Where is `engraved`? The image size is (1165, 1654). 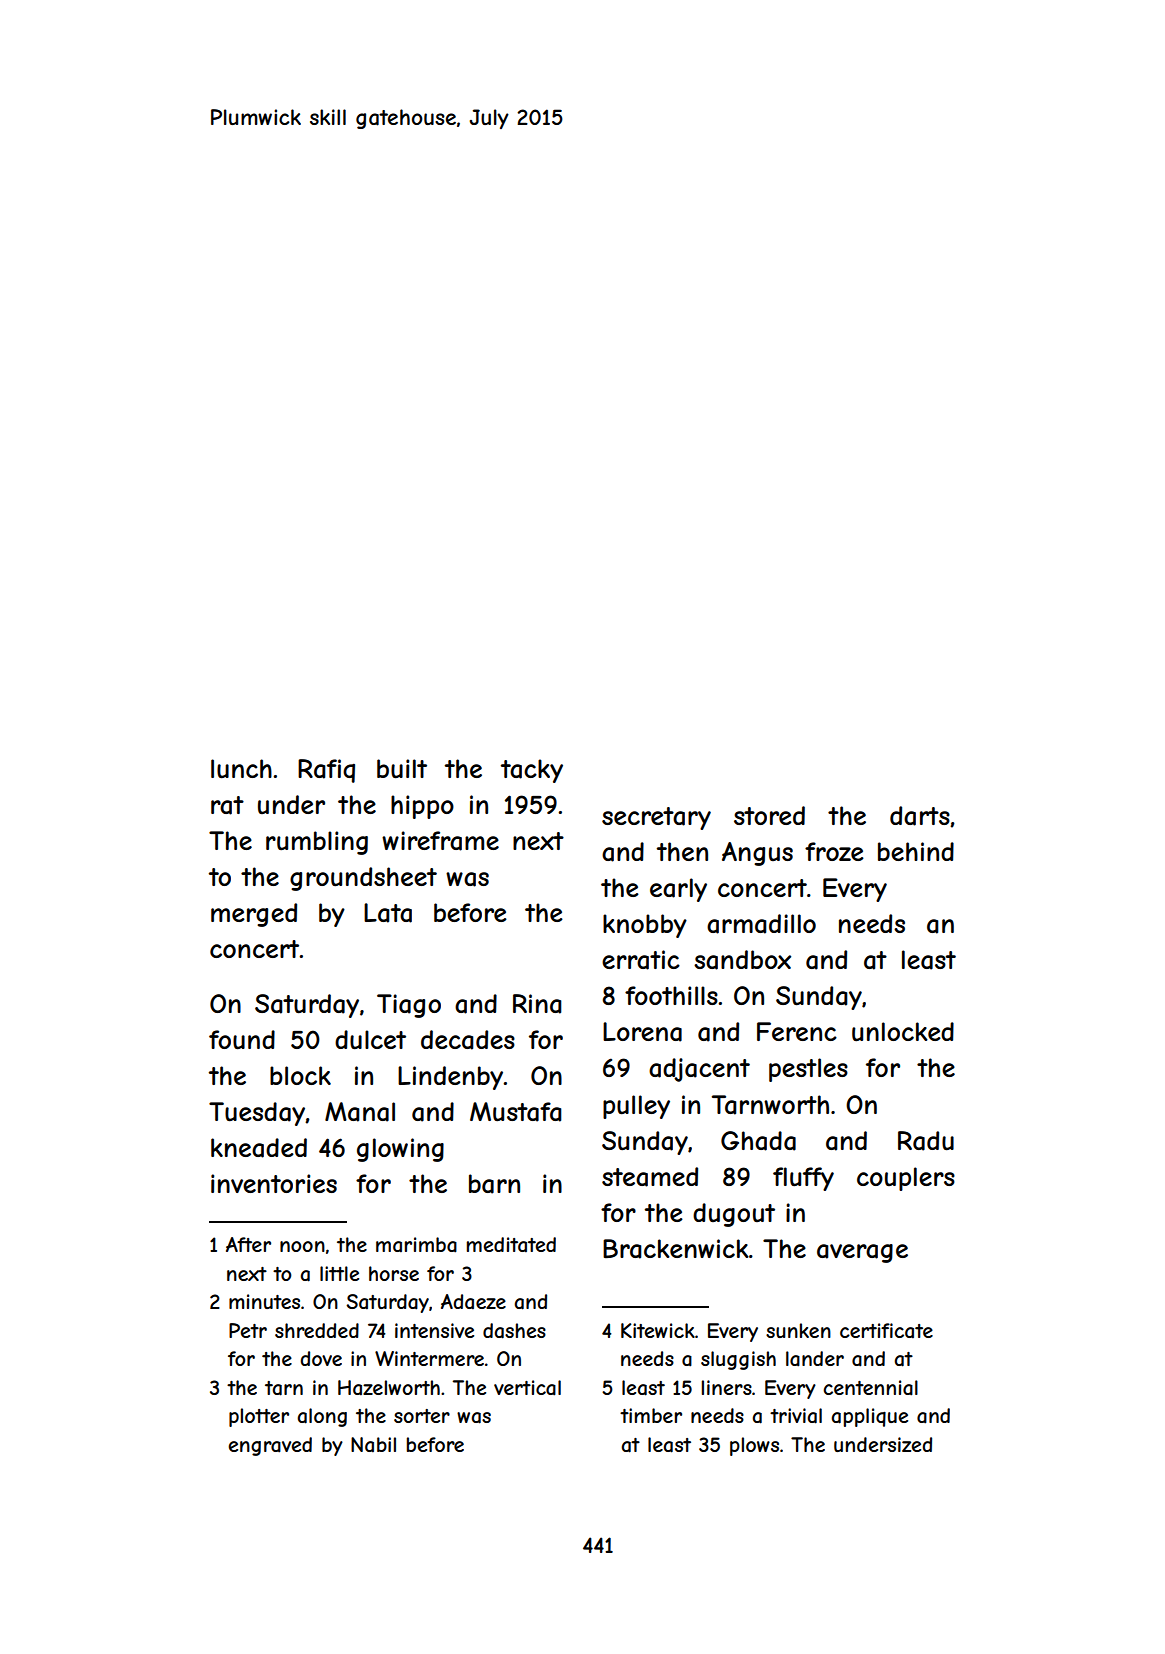
engraved is located at coordinates (270, 1446).
